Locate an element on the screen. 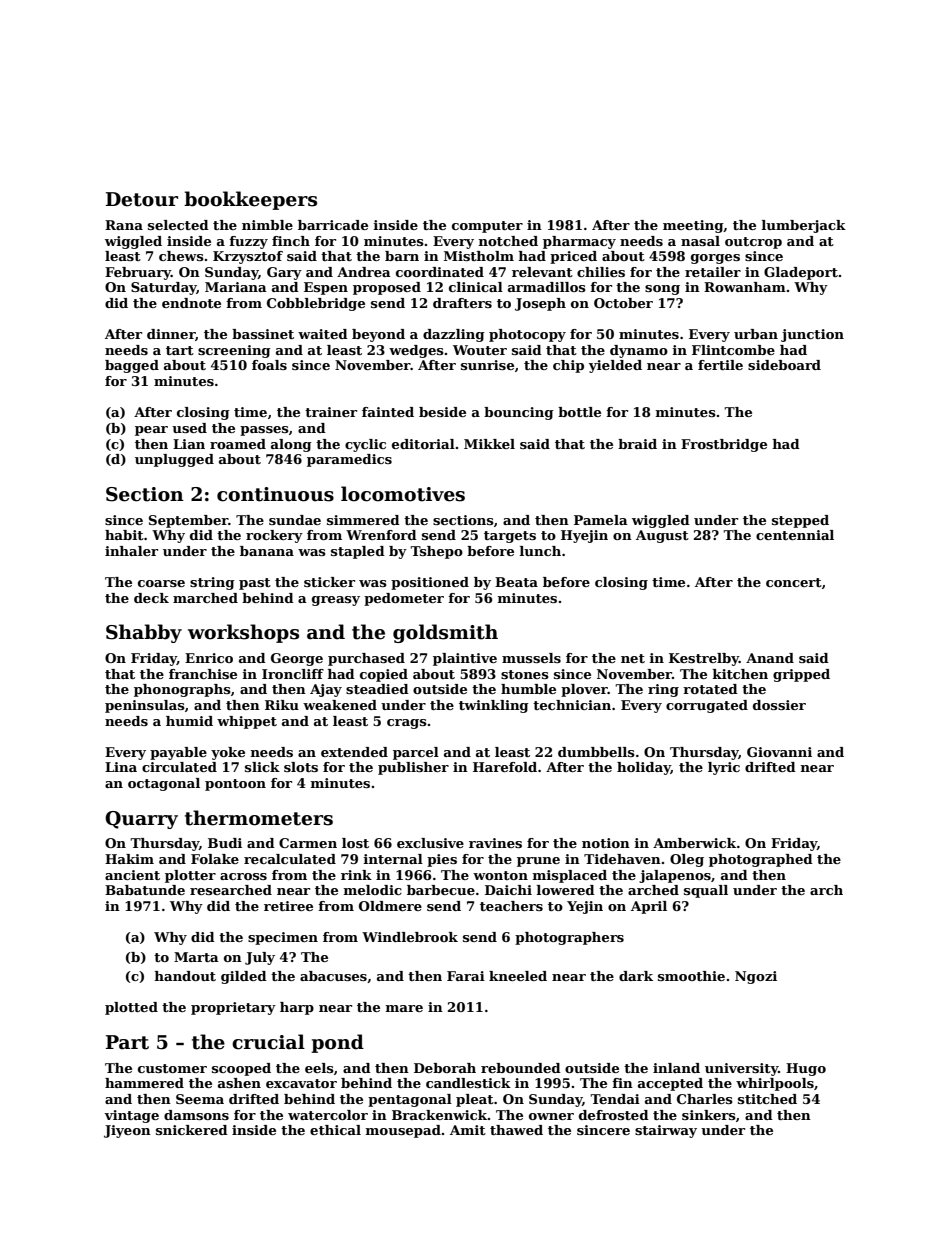 Image resolution: width=952 pixels, height=1233 pixels. habit is located at coordinates (124, 535).
